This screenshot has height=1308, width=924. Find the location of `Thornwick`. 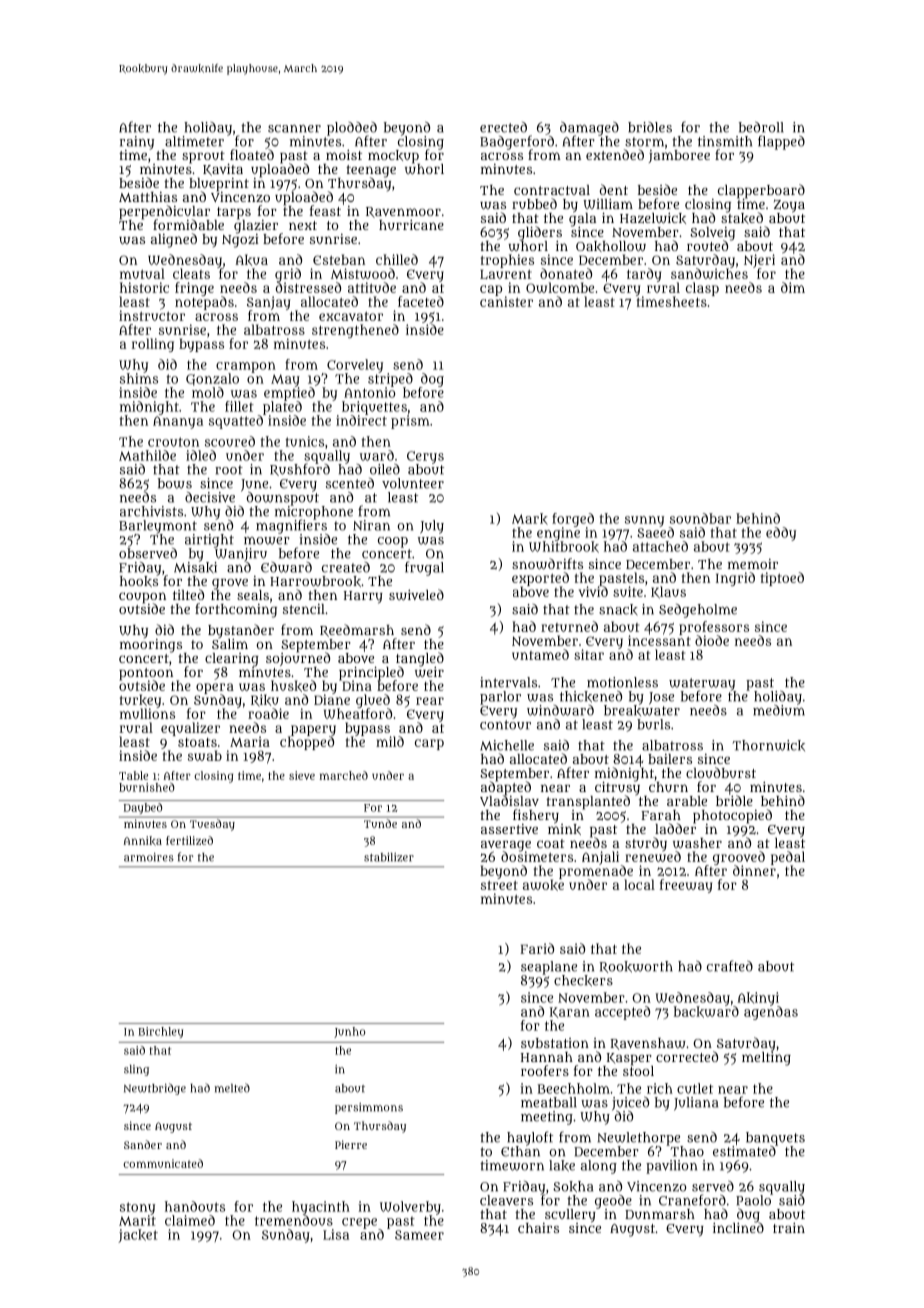

Thornwick is located at coordinates (768, 745).
